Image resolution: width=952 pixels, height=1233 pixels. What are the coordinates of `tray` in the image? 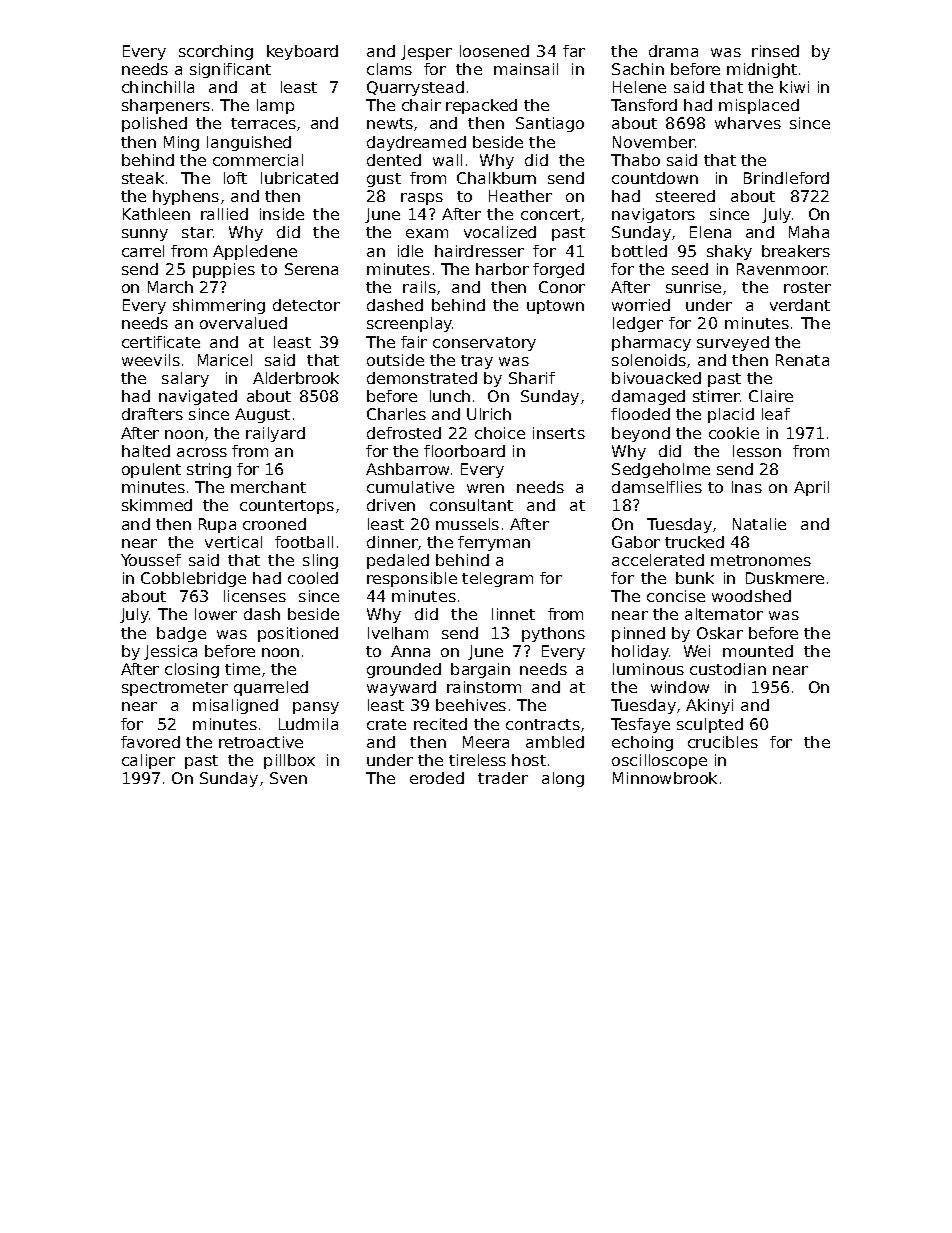 It's located at (477, 362).
